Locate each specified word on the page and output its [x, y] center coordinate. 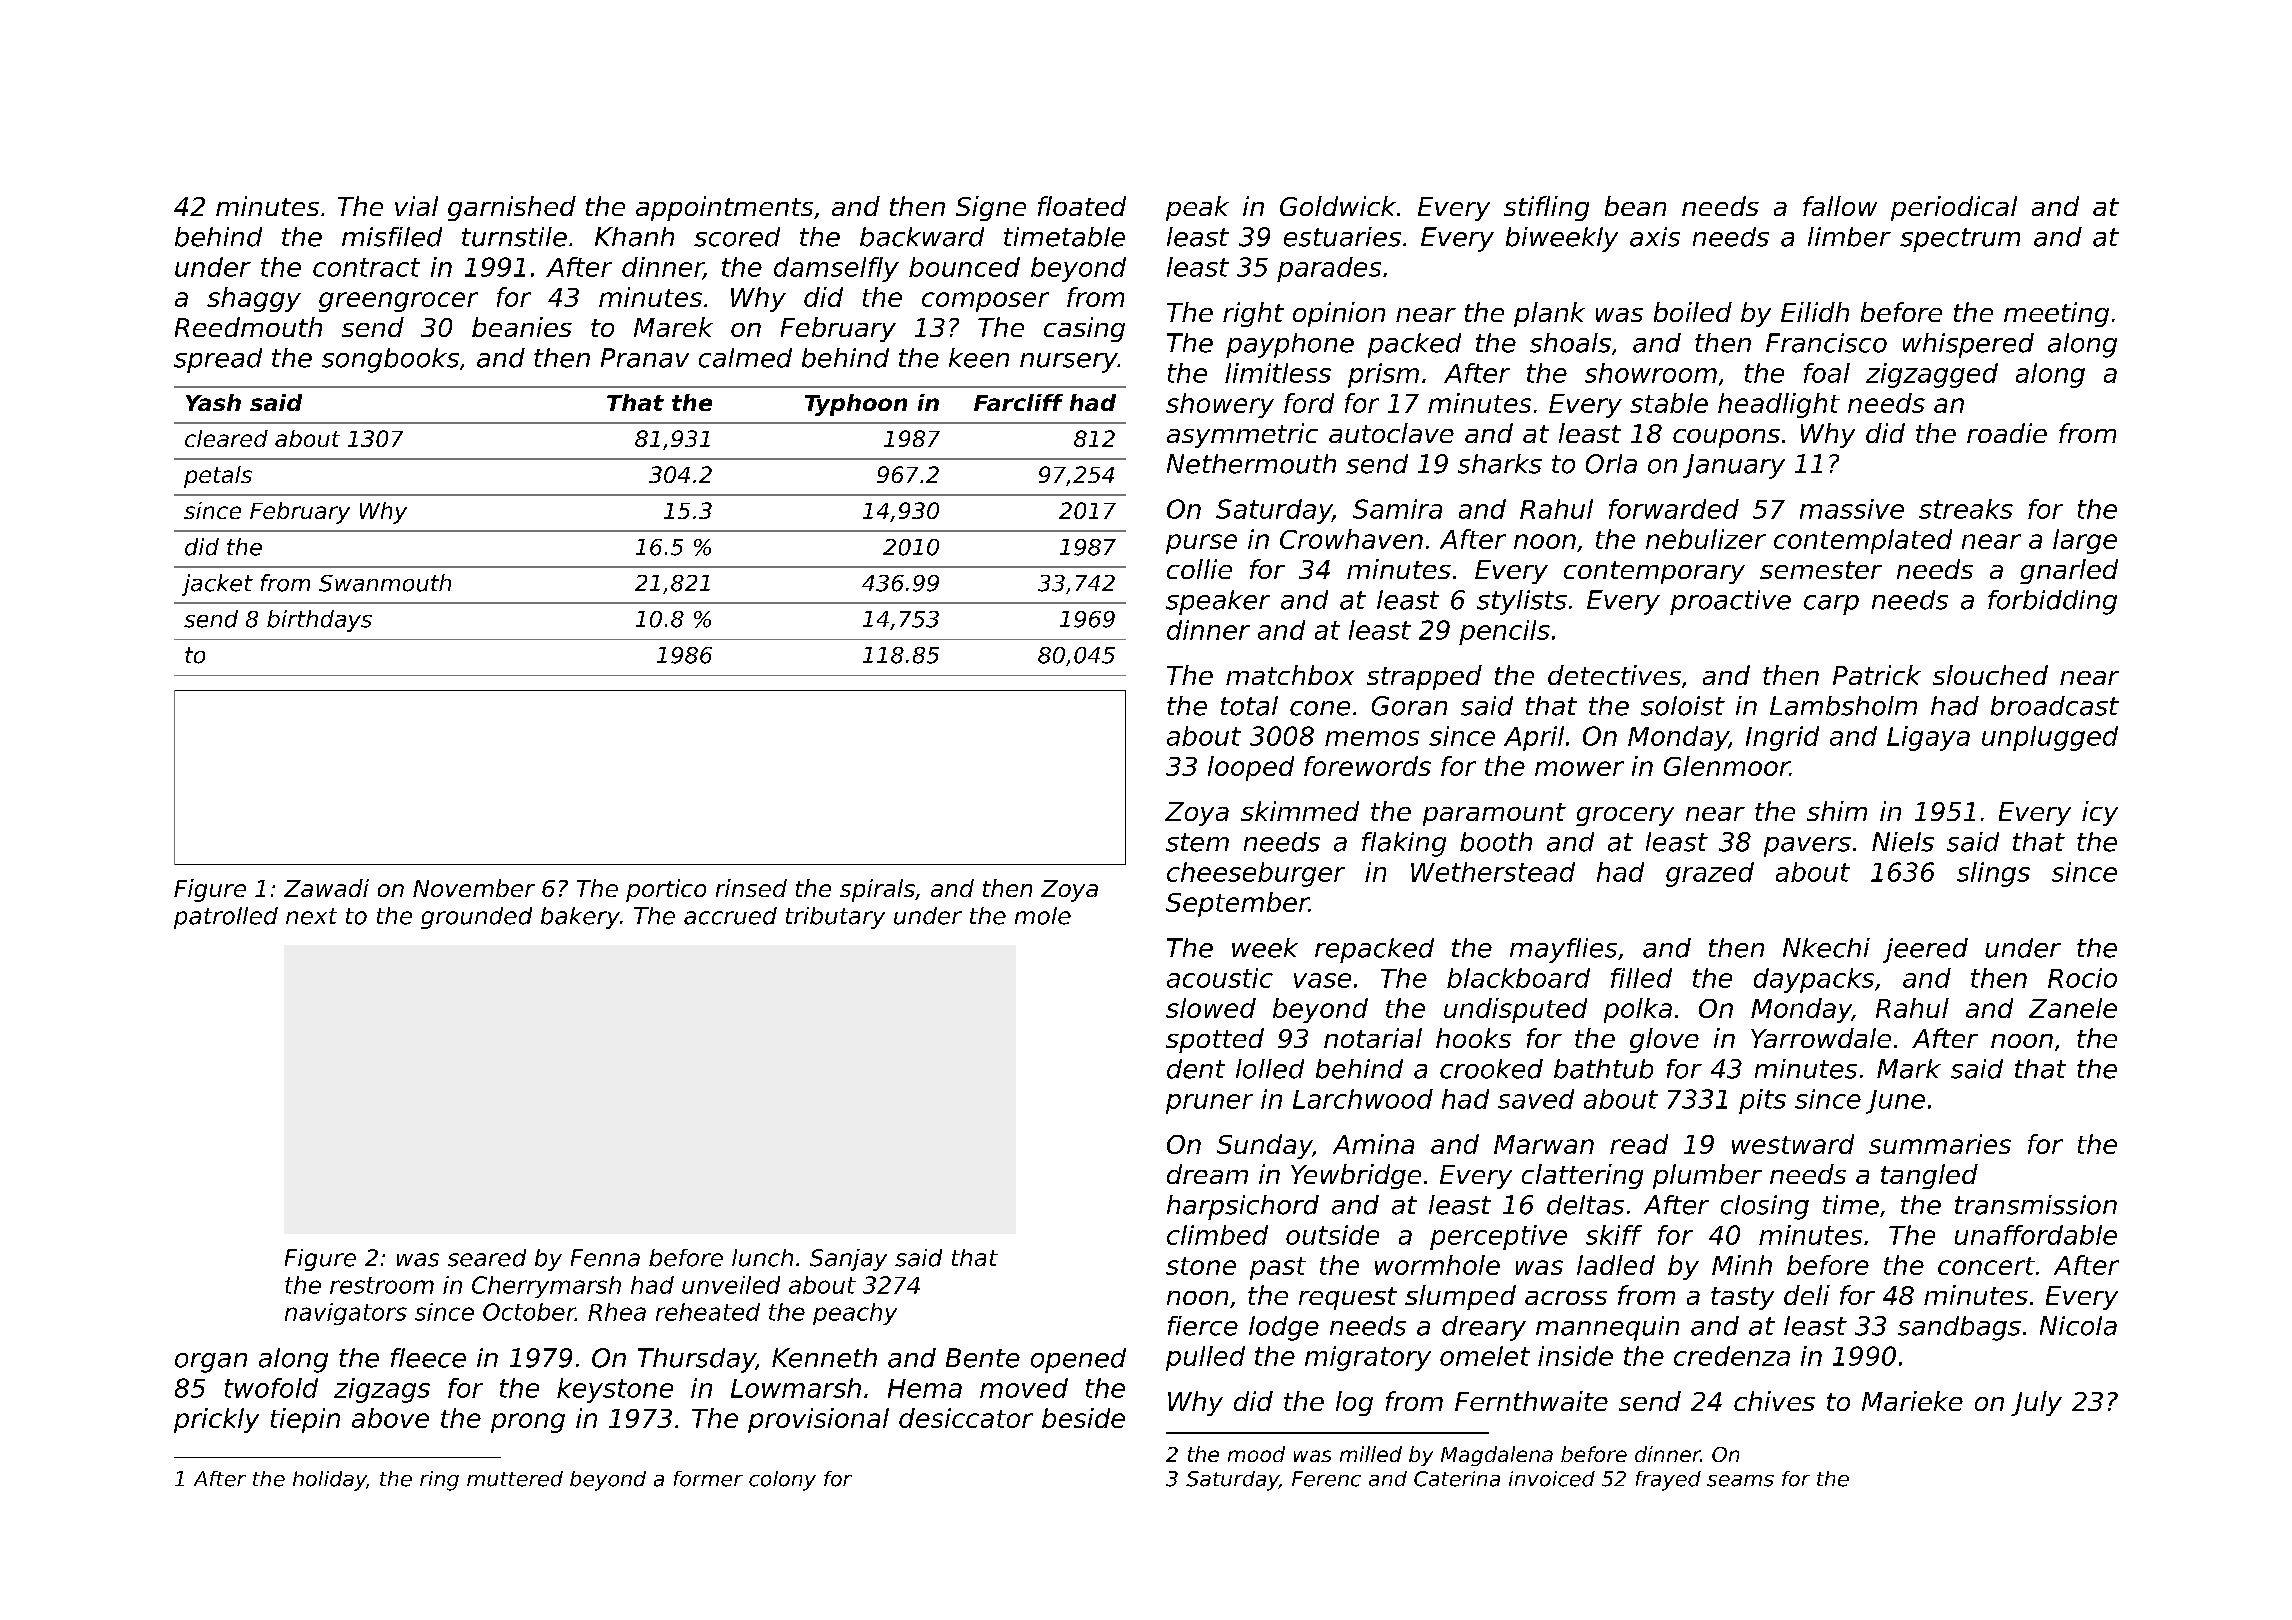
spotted [1215, 1040]
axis [1655, 237]
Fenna [605, 1258]
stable [1669, 403]
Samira [1397, 509]
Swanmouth [385, 583]
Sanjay [848, 1260]
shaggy [254, 299]
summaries [1940, 1144]
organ [211, 1363]
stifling [1546, 208]
